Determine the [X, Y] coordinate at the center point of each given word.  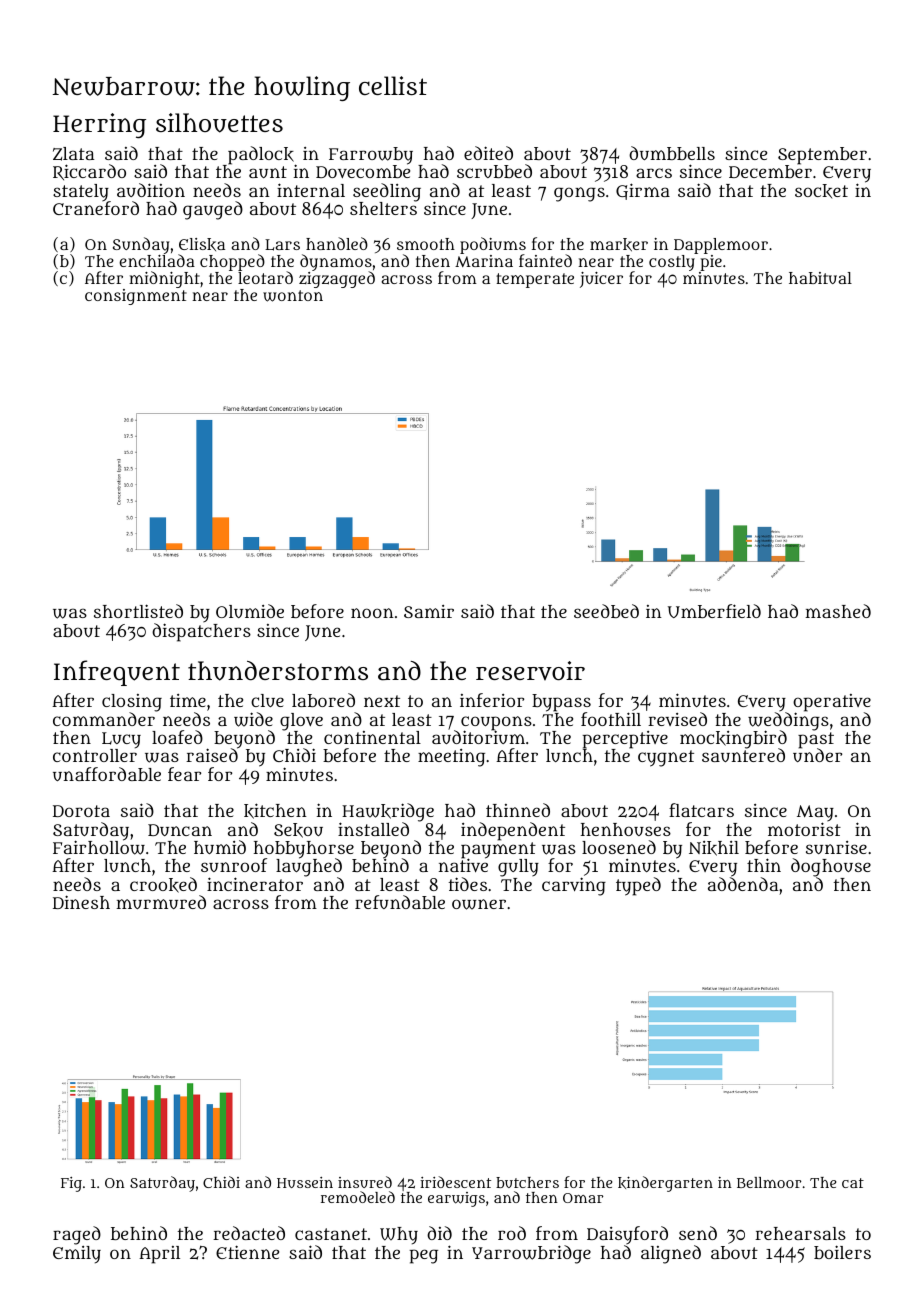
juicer [601, 280]
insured [365, 1182]
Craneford [96, 208]
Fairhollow [99, 848]
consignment [136, 297]
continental [372, 737]
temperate [535, 280]
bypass [561, 703]
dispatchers [201, 632]
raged [77, 1235]
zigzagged [337, 280]
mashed [838, 611]
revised [677, 719]
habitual [820, 278]
